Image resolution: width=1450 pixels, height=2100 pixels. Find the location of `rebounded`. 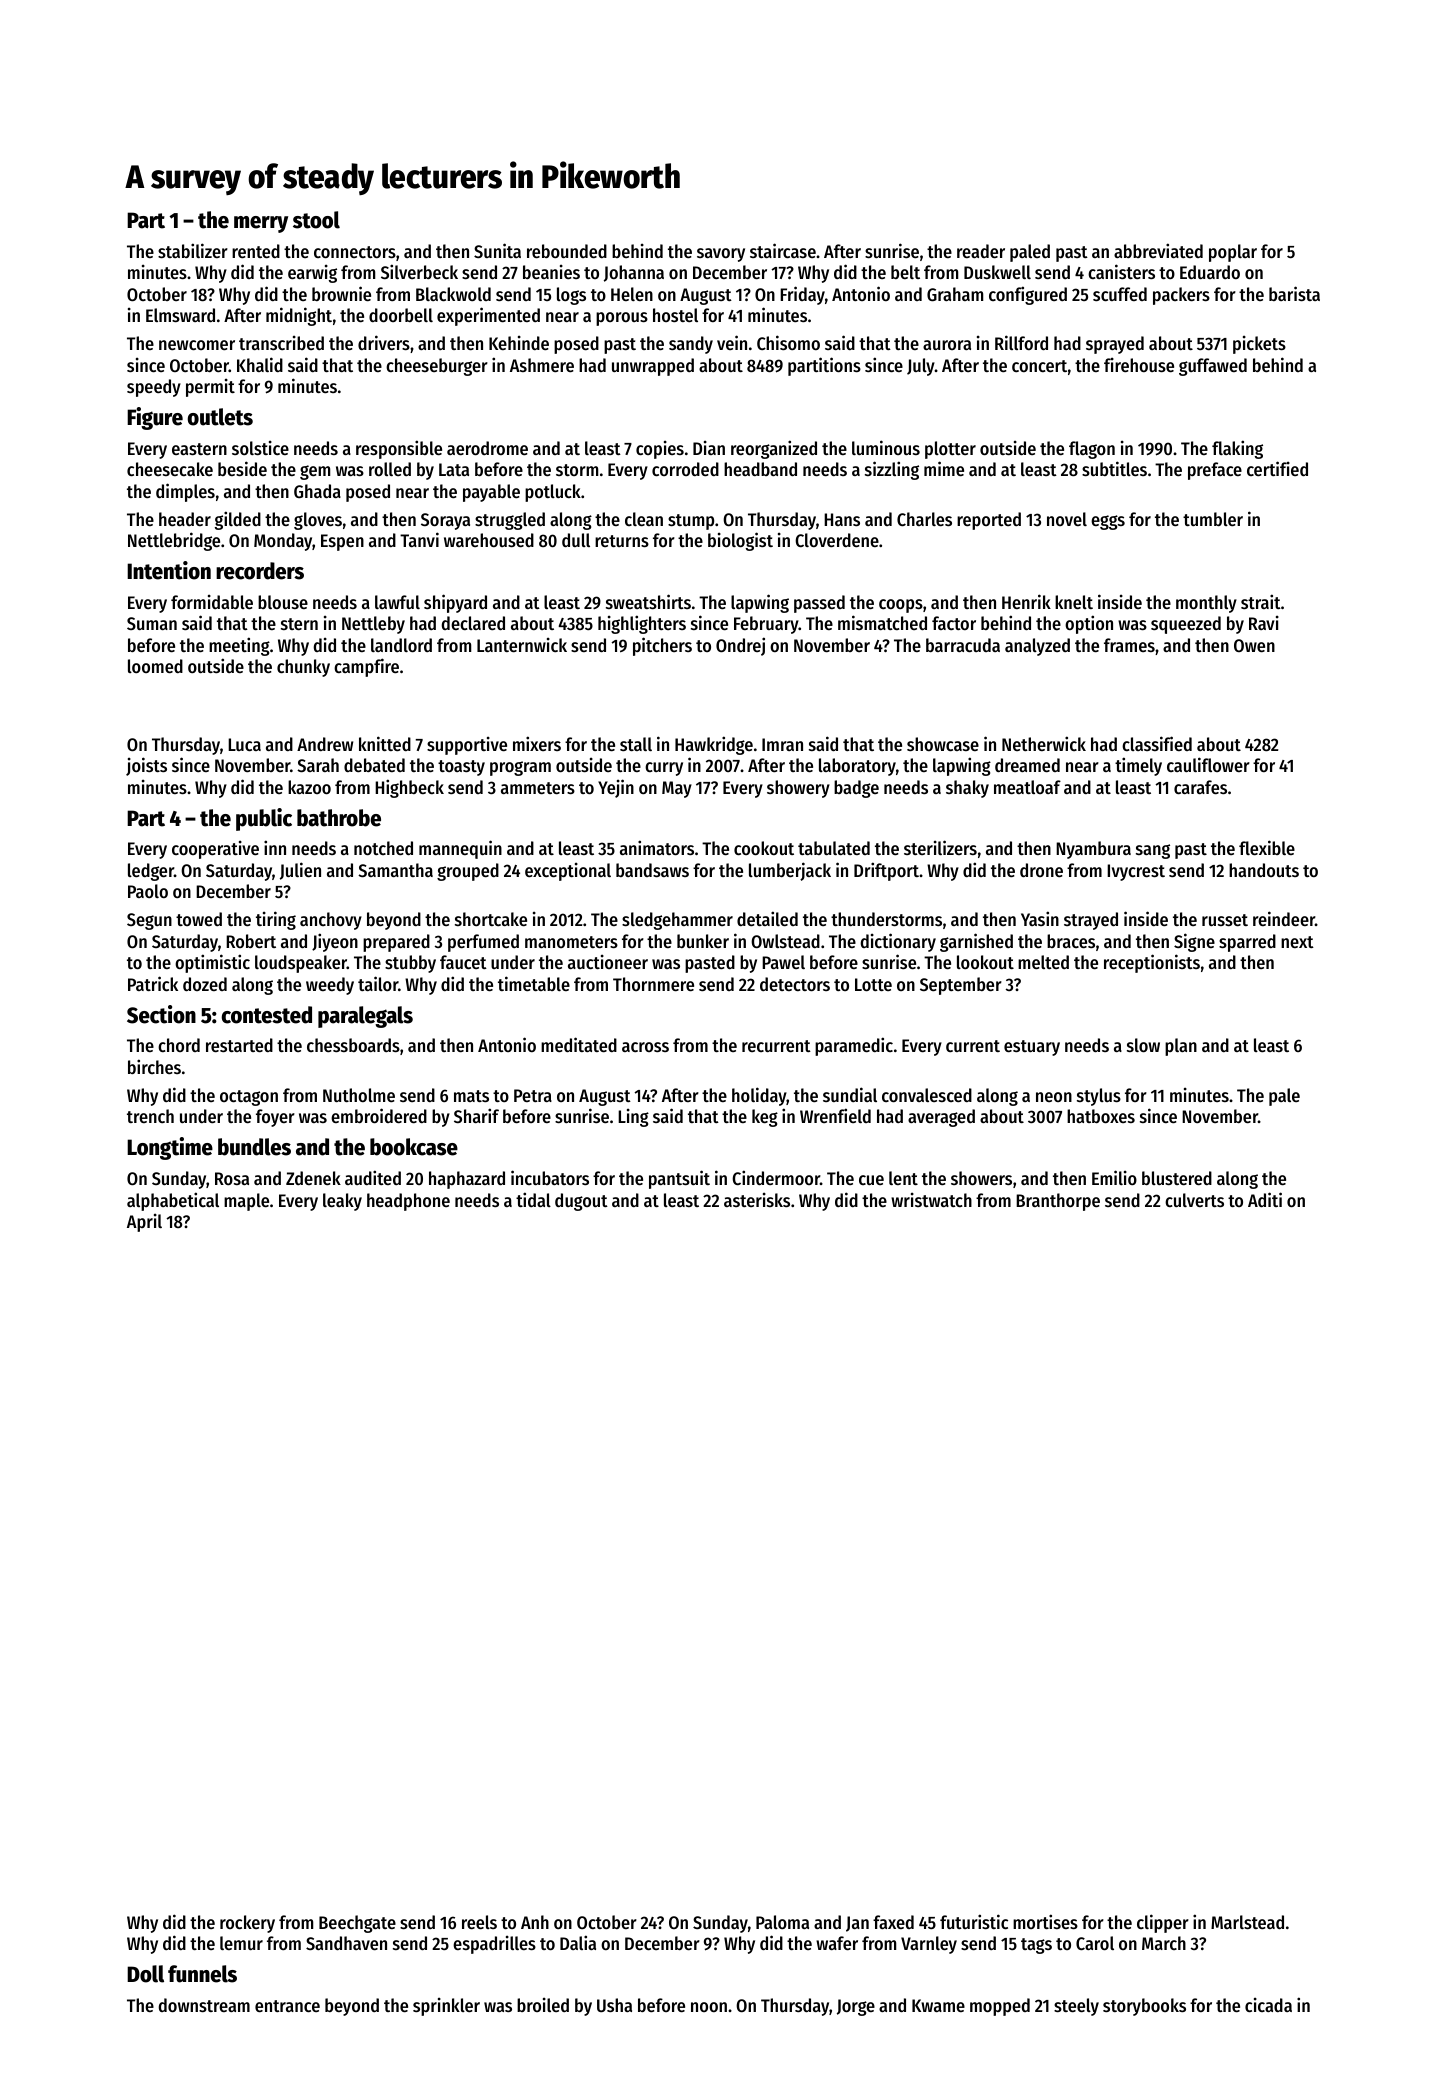

rebounded is located at coordinates (567, 251).
